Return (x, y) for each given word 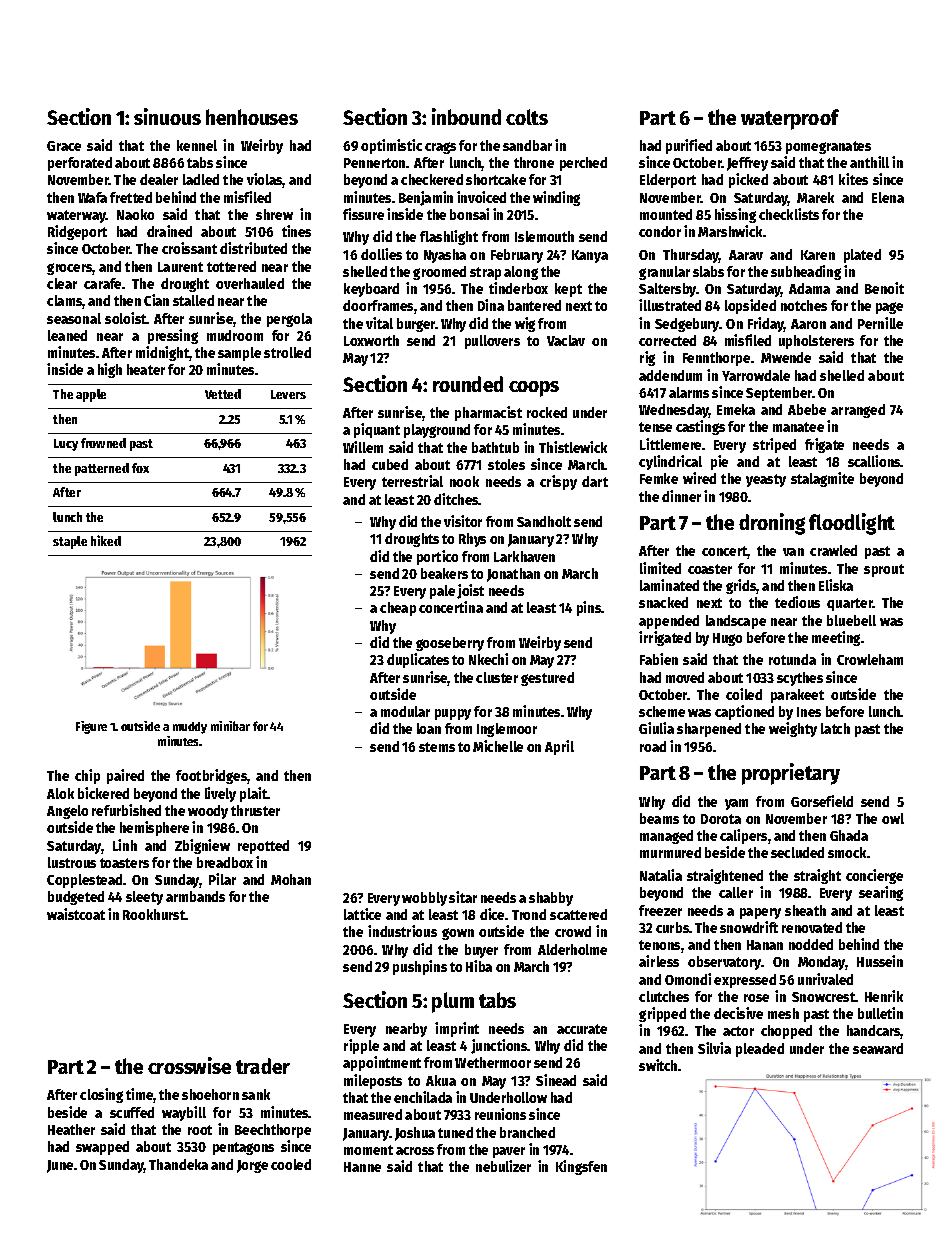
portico (437, 557)
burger (416, 325)
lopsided (750, 306)
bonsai (469, 214)
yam (736, 804)
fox (140, 468)
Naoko (135, 214)
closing (101, 1095)
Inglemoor (507, 730)
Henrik (884, 996)
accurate (582, 1029)
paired (125, 776)
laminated (669, 585)
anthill (869, 162)
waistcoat (76, 914)
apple (91, 395)
